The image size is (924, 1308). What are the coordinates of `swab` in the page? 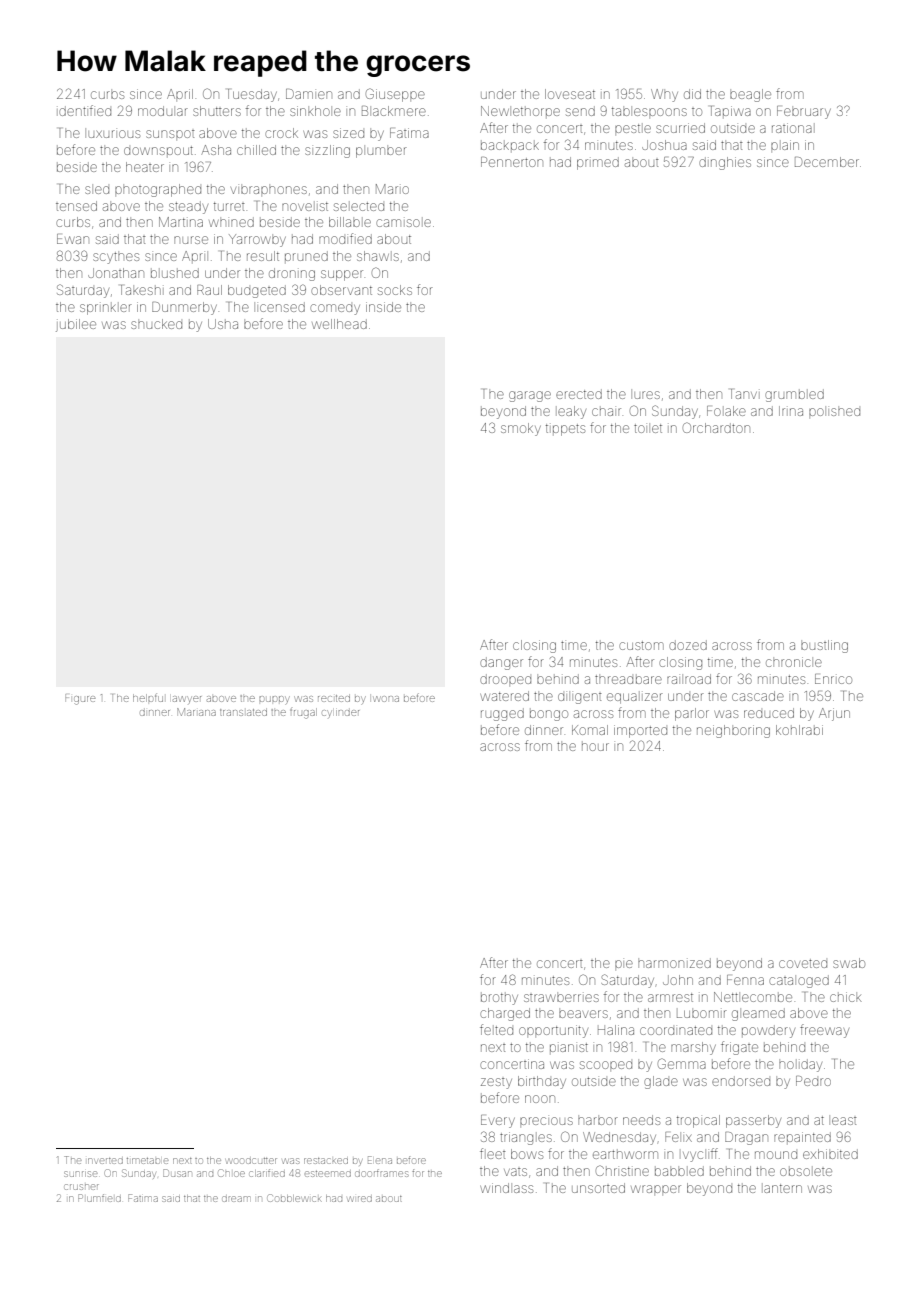 It's located at (849, 963).
